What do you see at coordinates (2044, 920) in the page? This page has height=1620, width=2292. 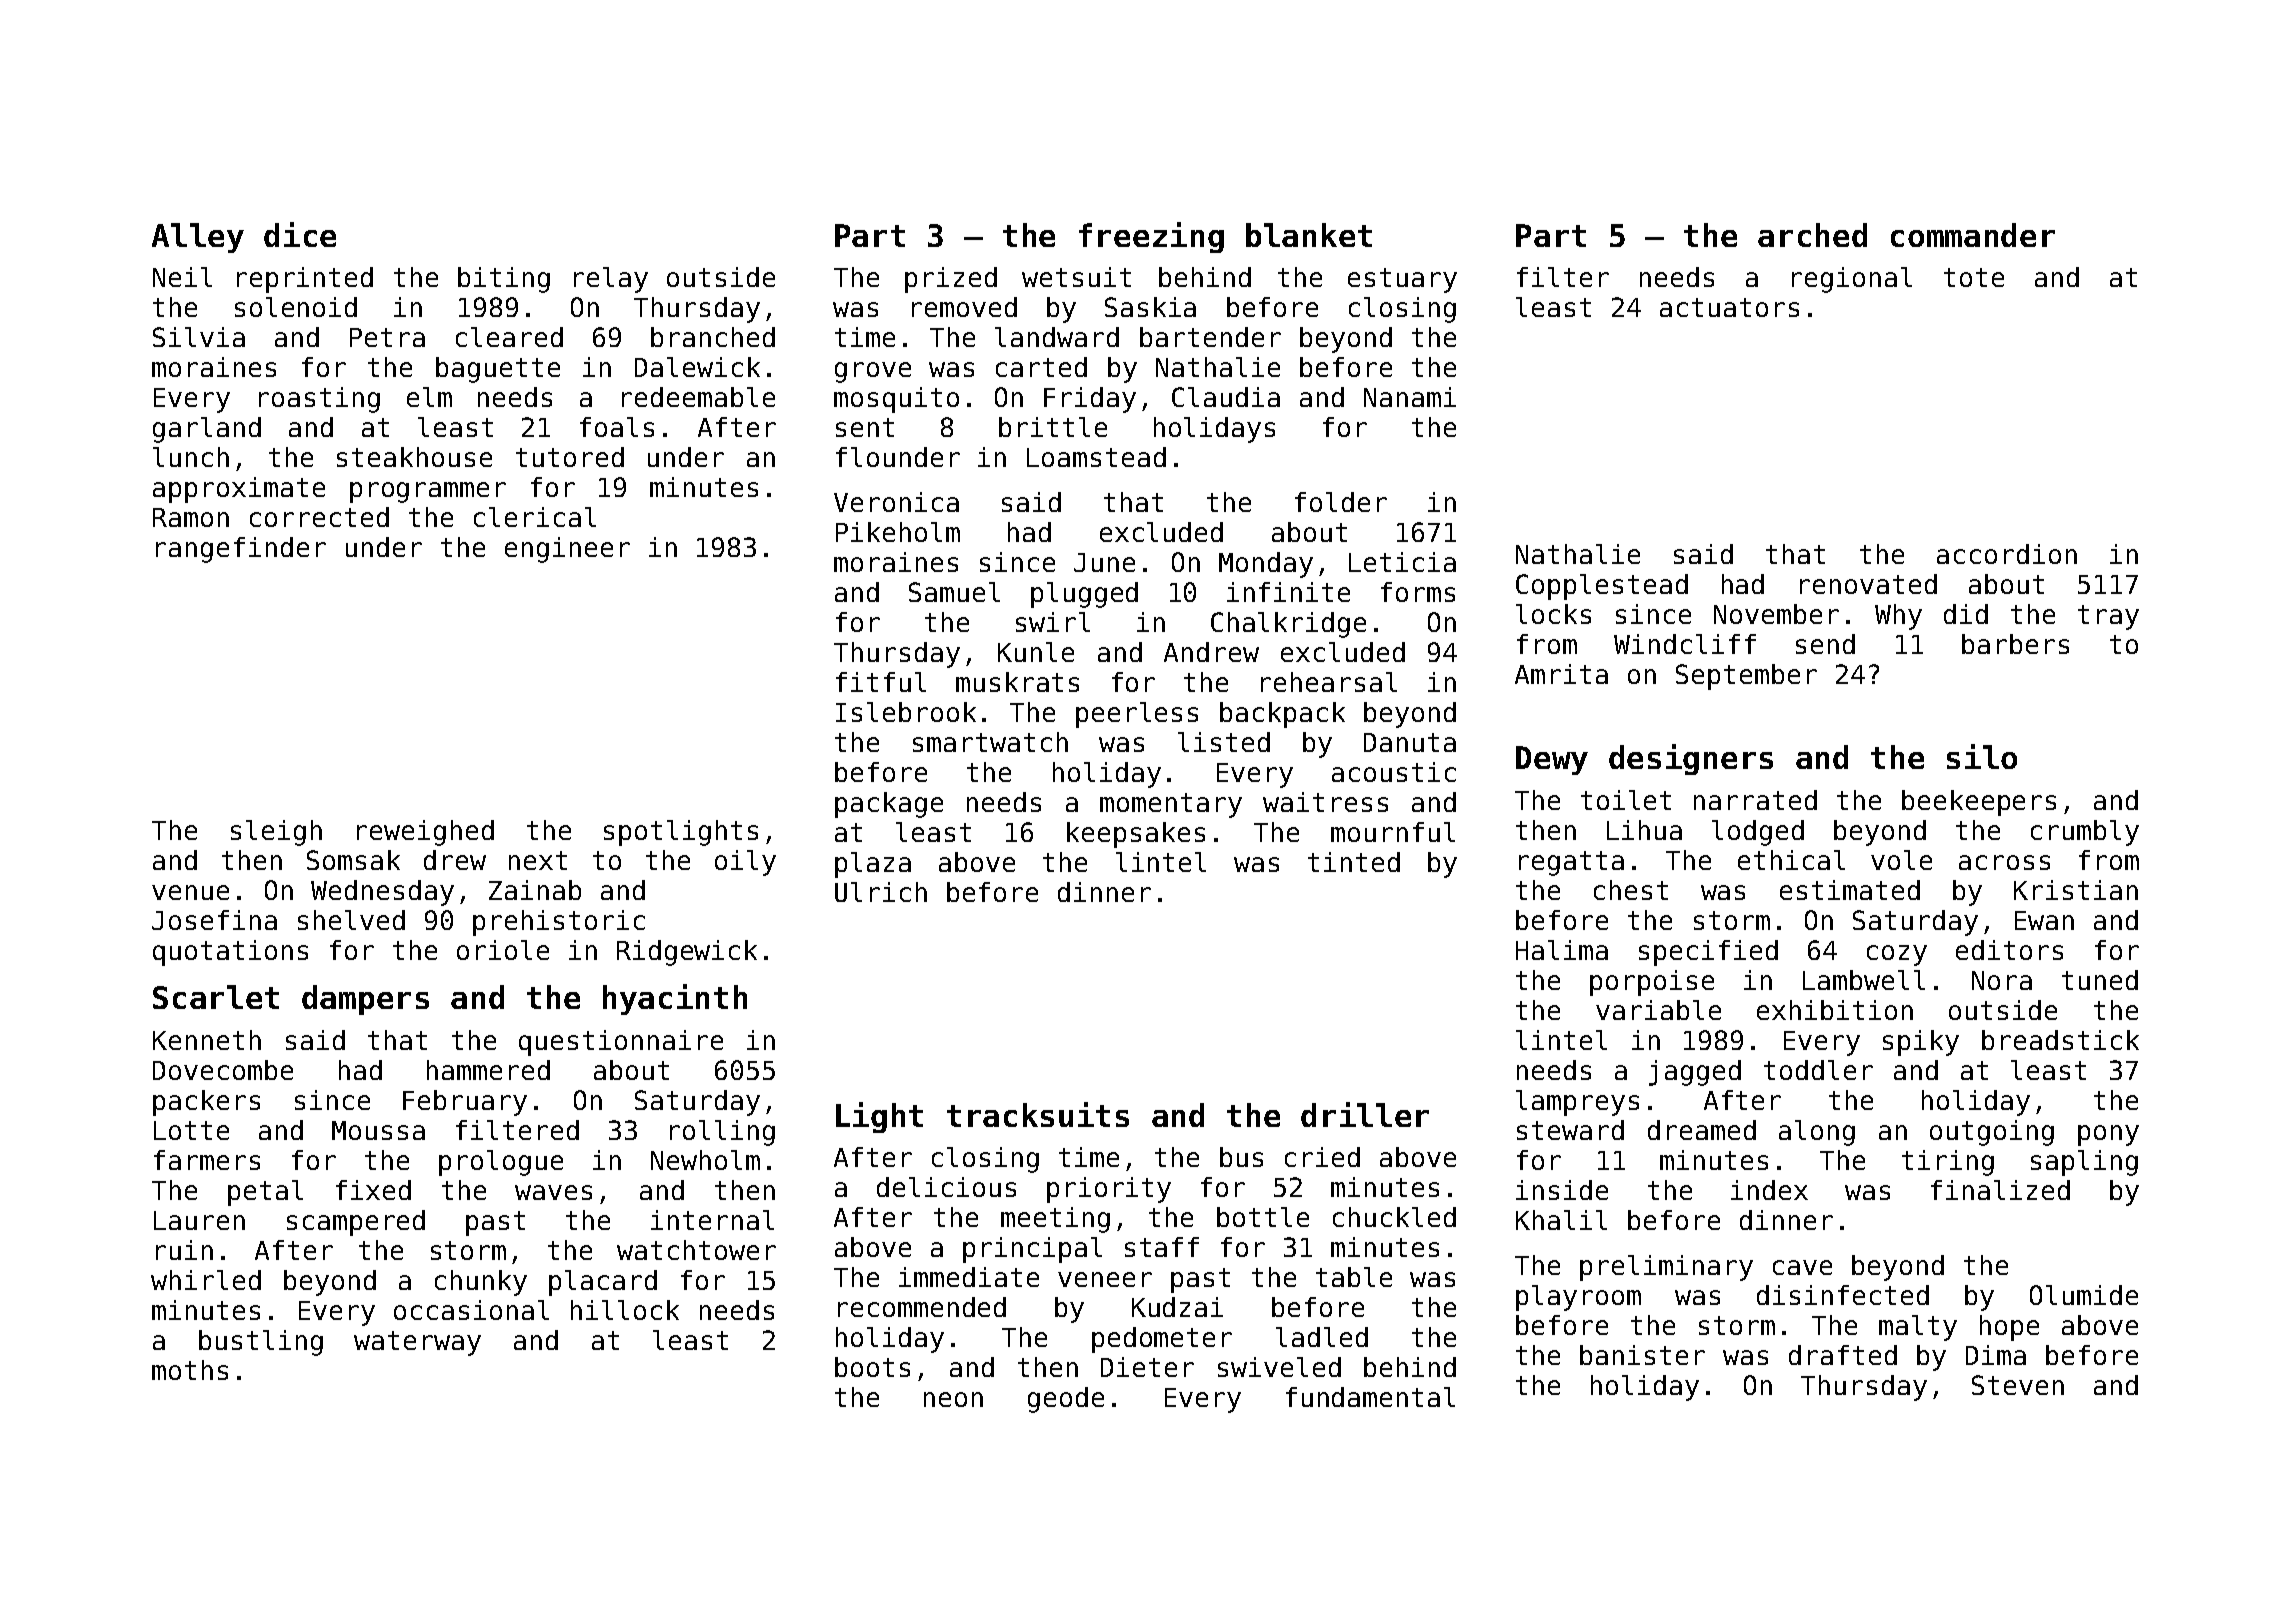 I see `Ewan` at bounding box center [2044, 920].
